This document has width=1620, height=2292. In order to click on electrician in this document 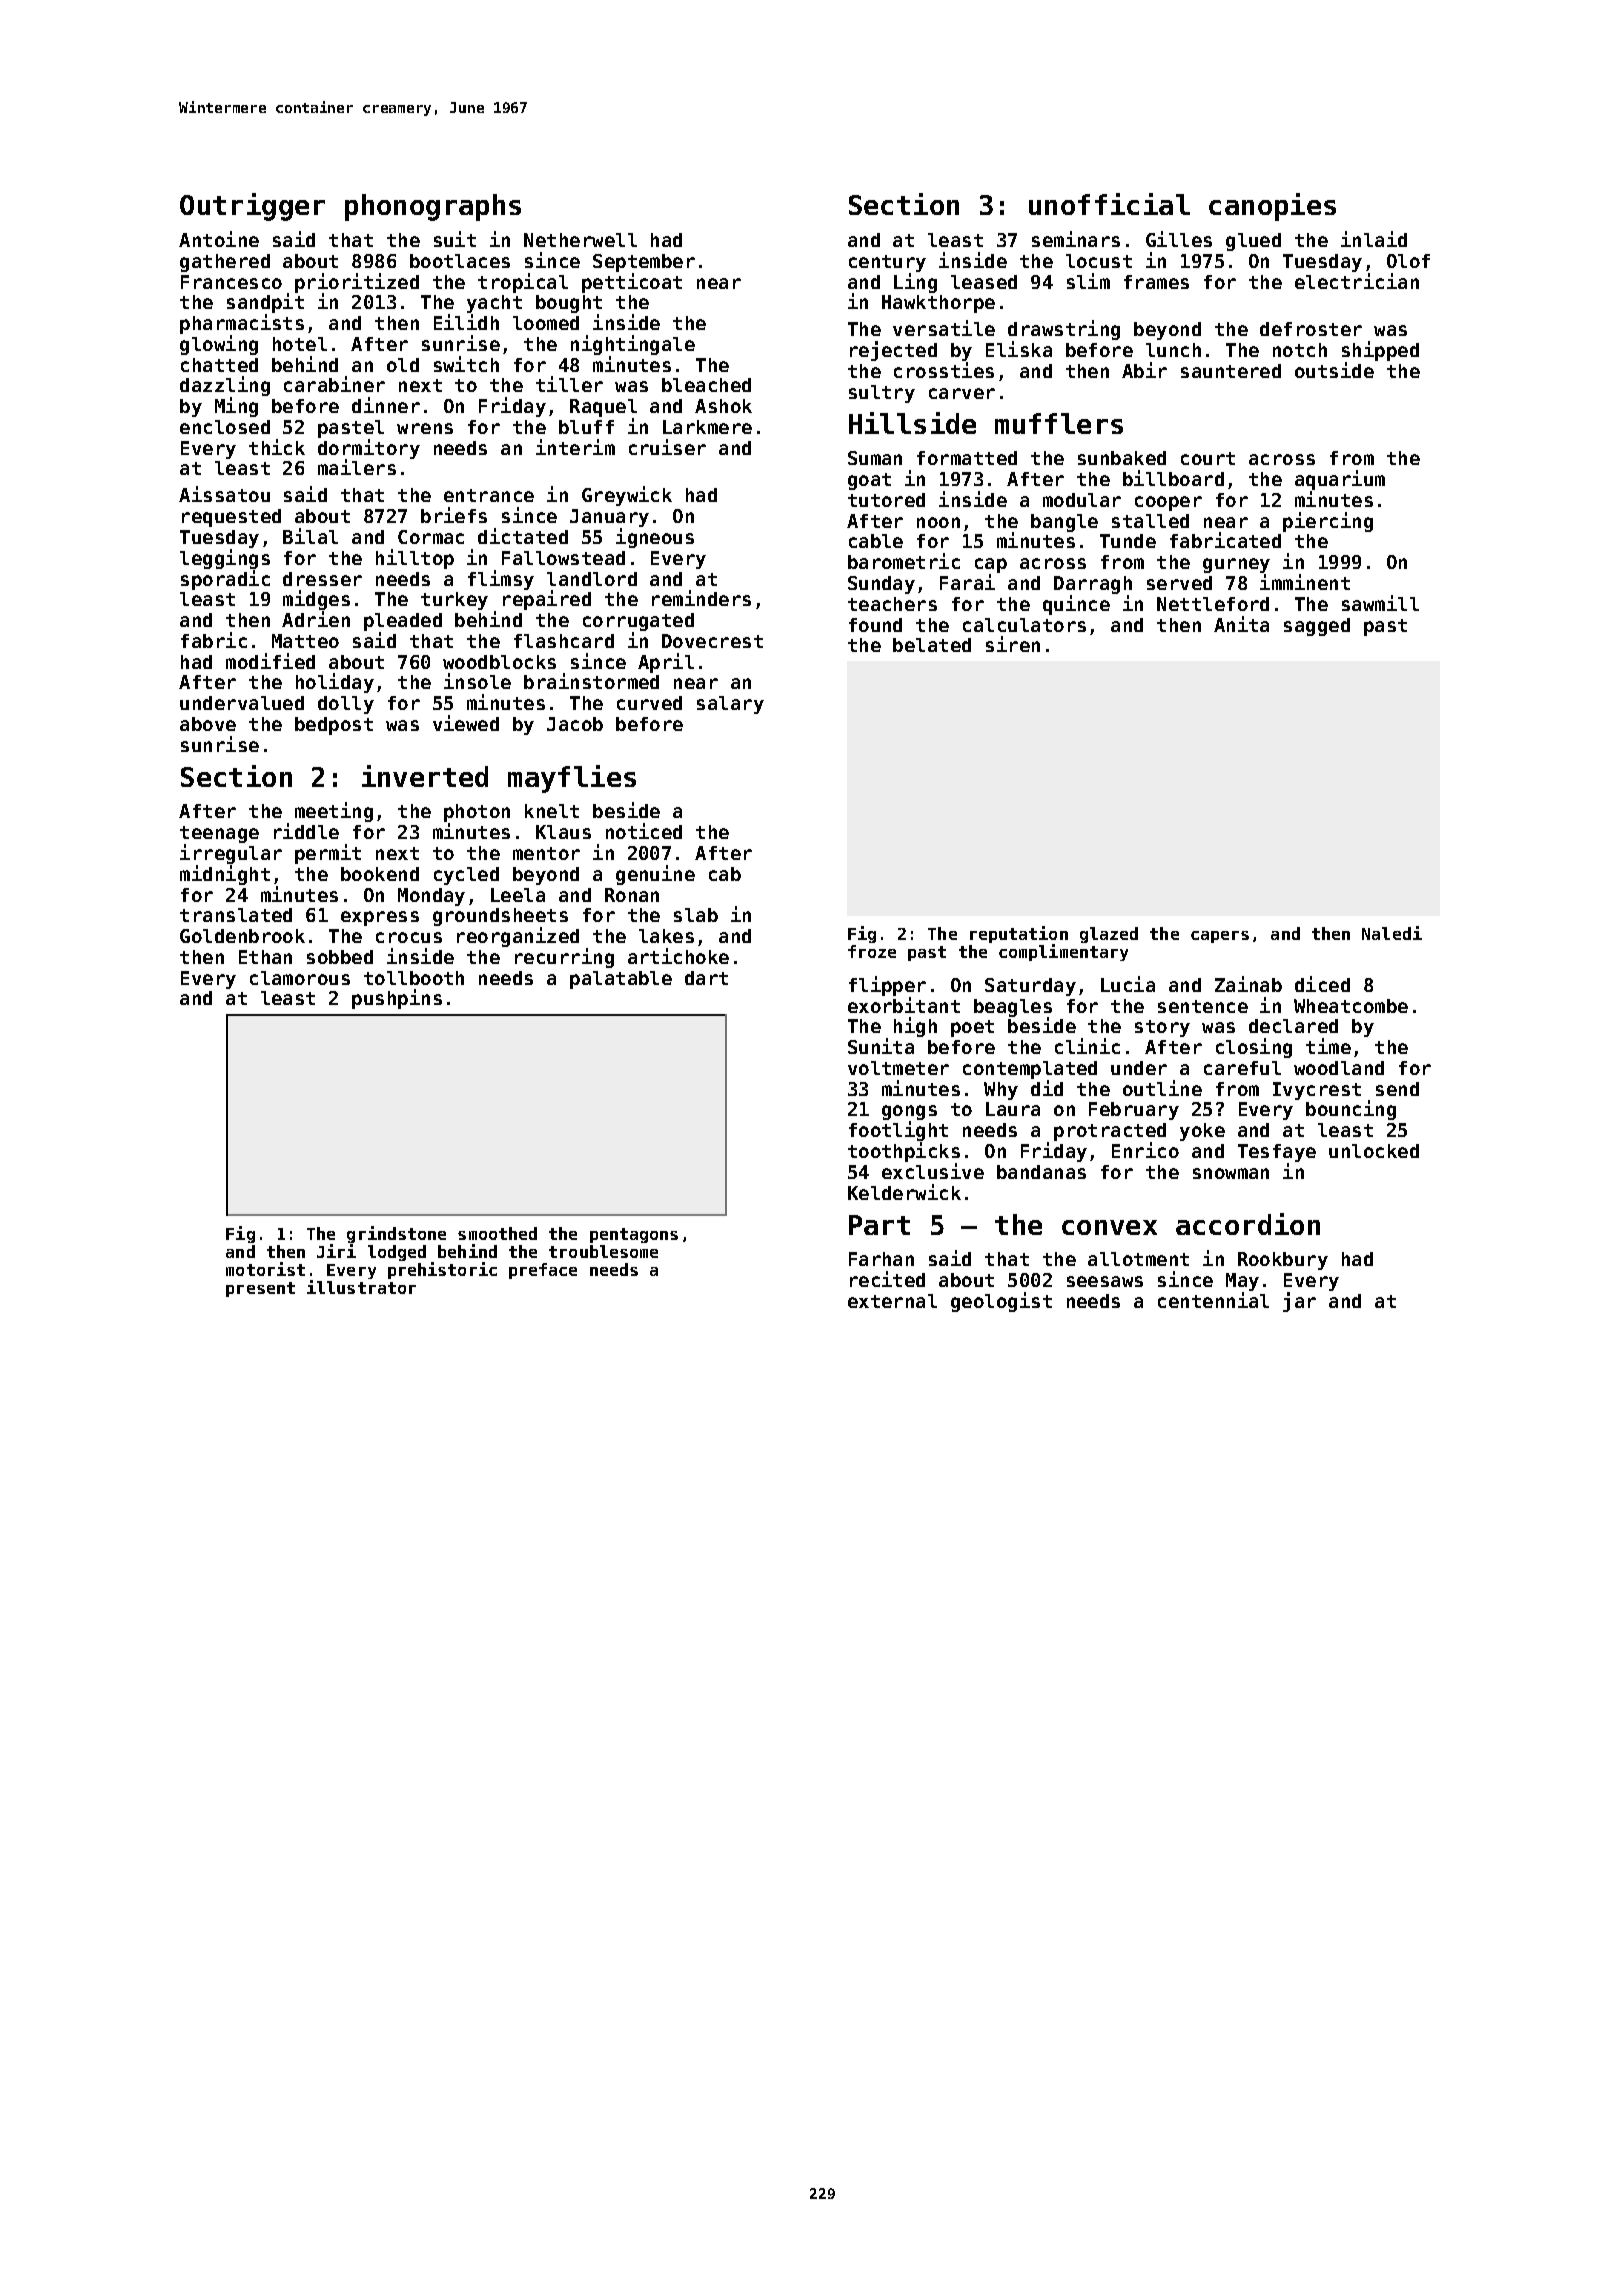, I will do `click(1357, 281)`.
